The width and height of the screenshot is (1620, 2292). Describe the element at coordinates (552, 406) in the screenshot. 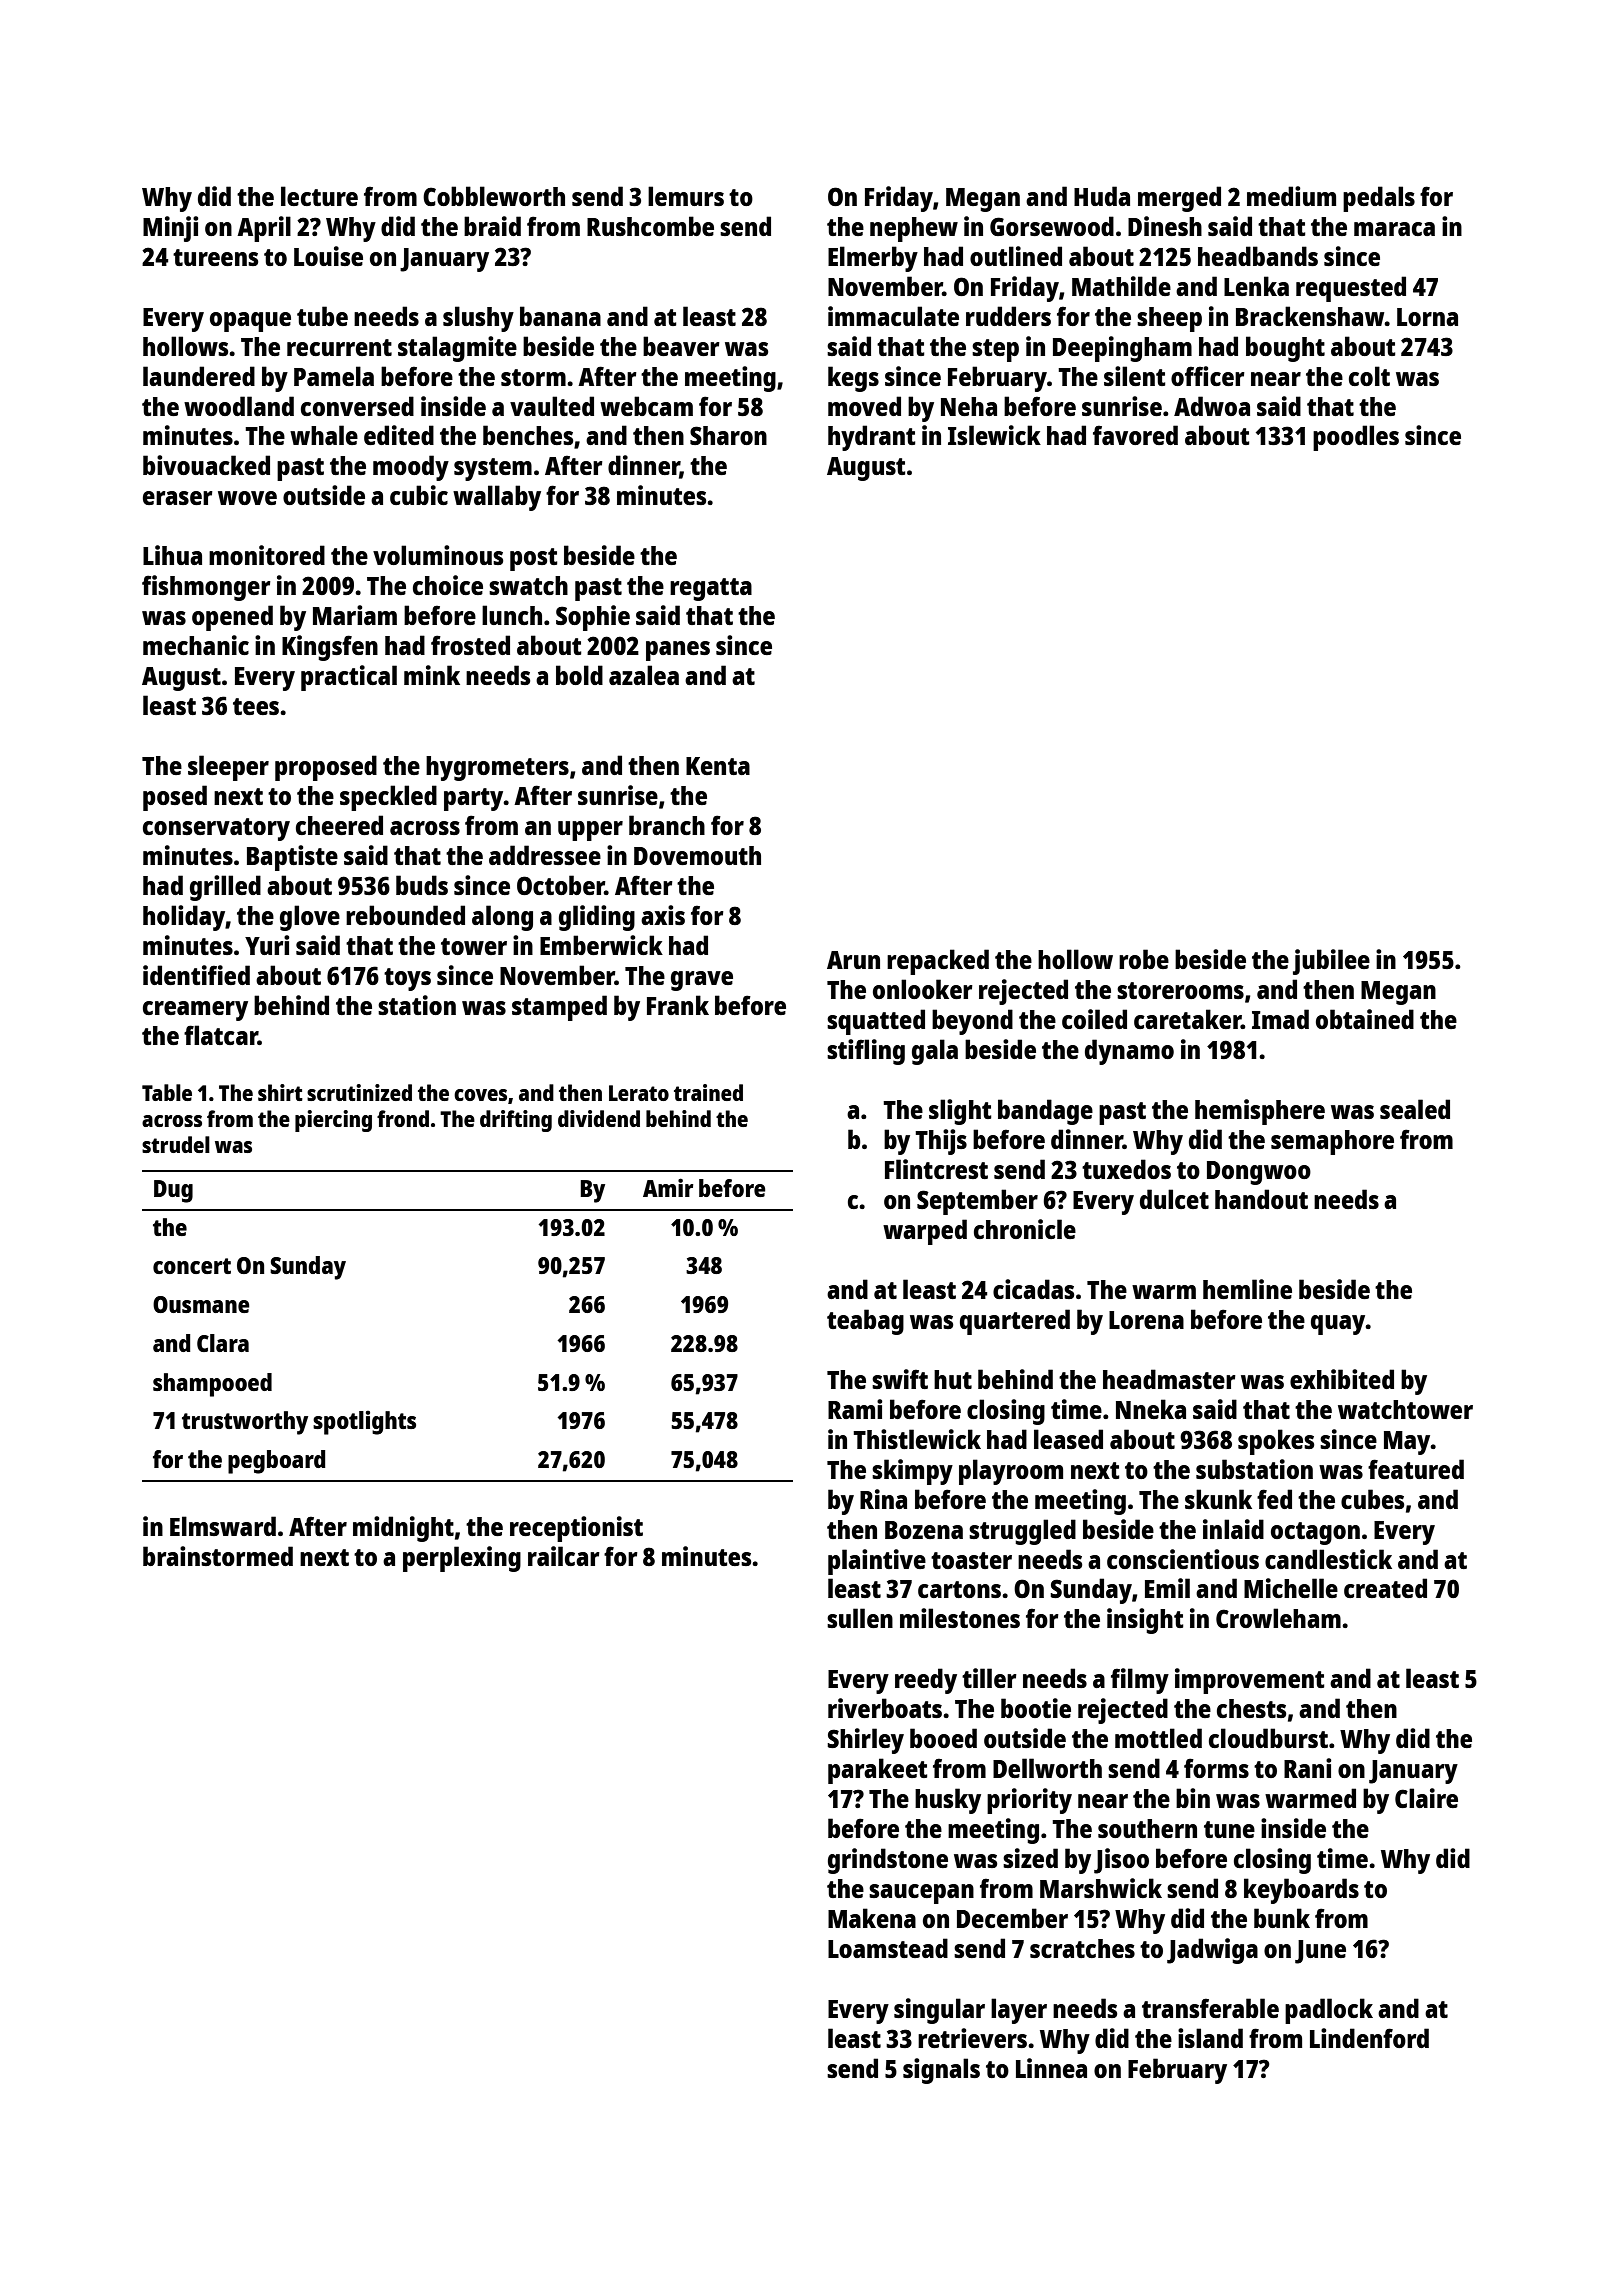

I see `vaulted` at that location.
